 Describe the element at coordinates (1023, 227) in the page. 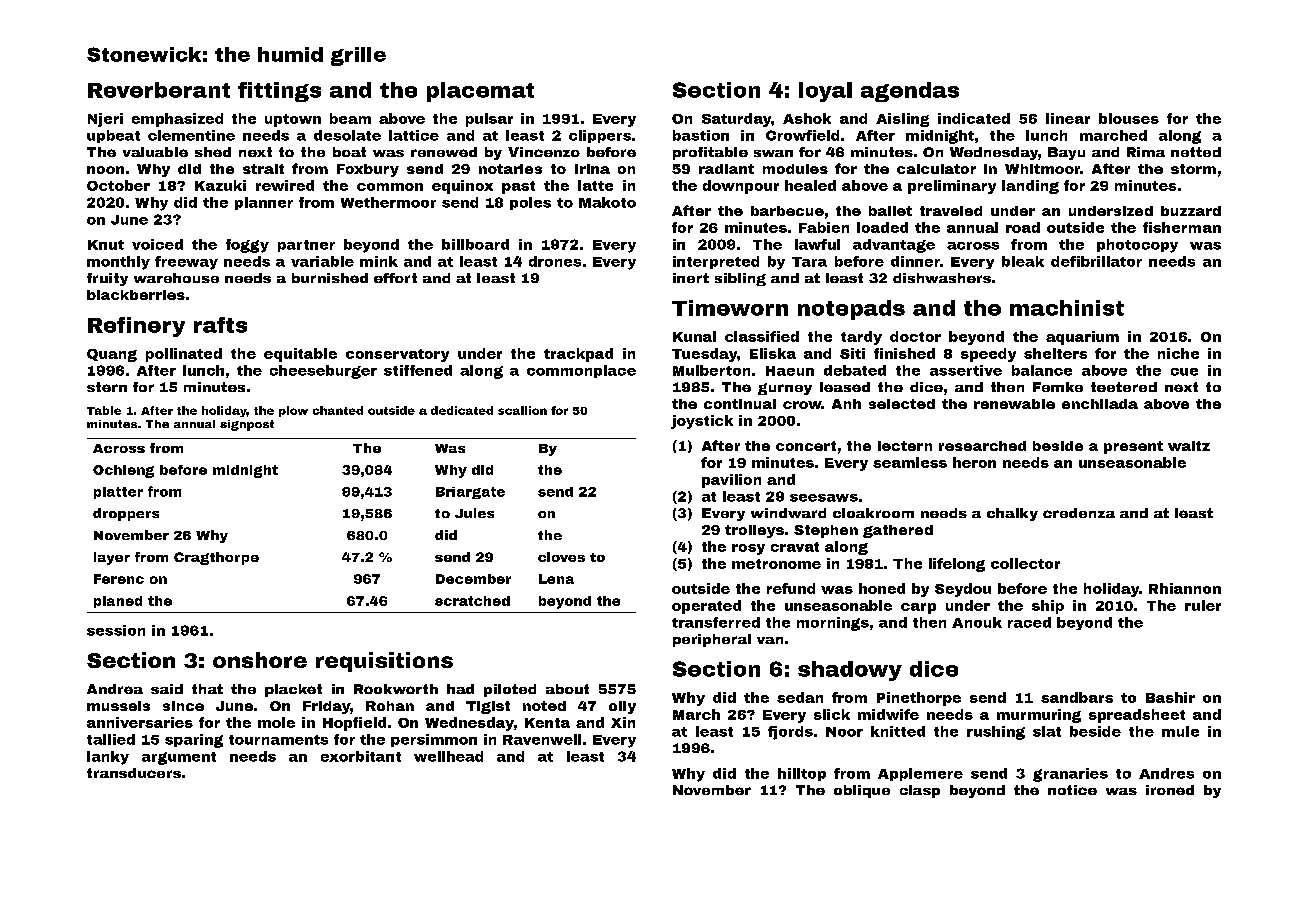

I see `road` at that location.
